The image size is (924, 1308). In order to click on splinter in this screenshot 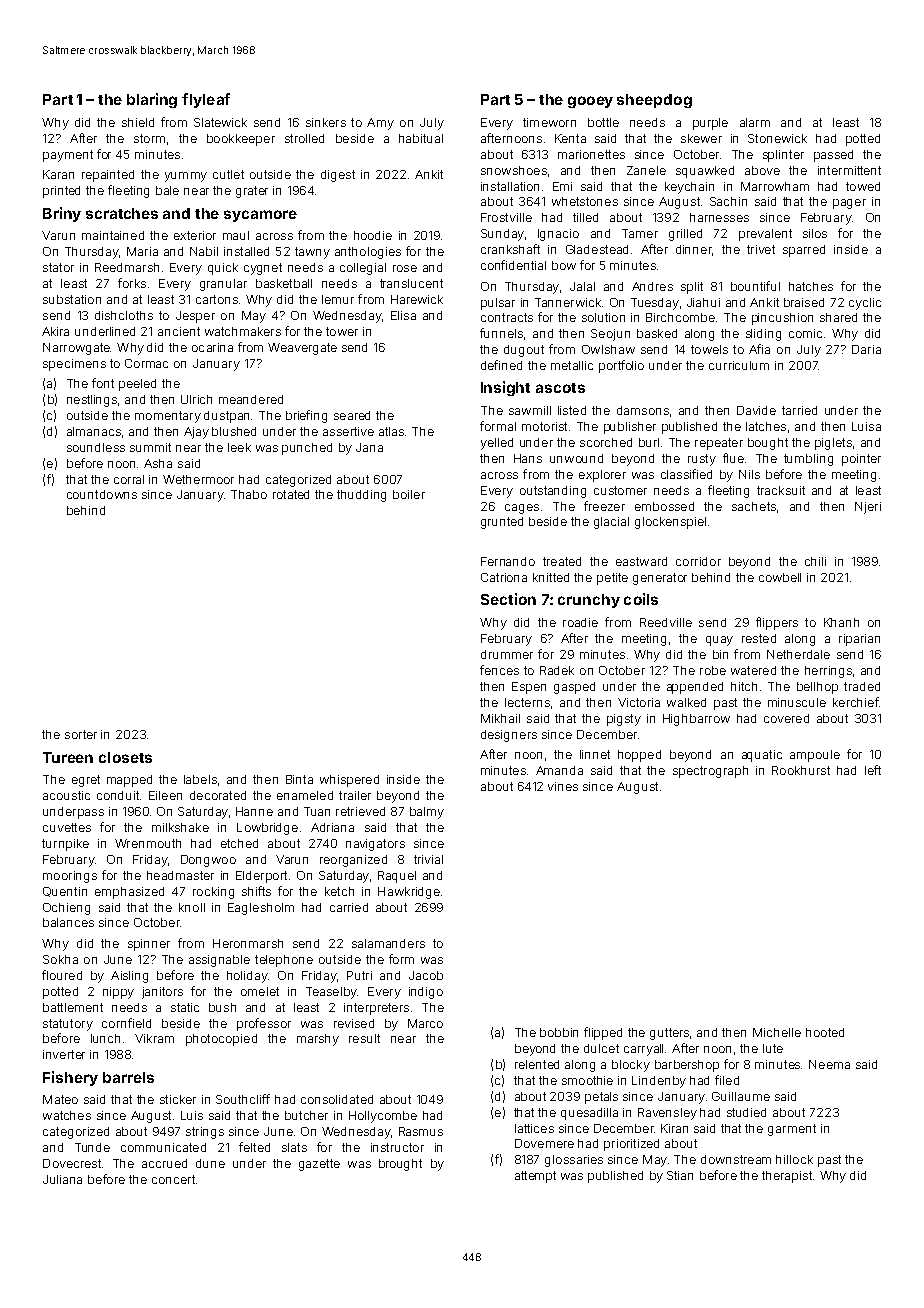, I will do `click(783, 156)`.
